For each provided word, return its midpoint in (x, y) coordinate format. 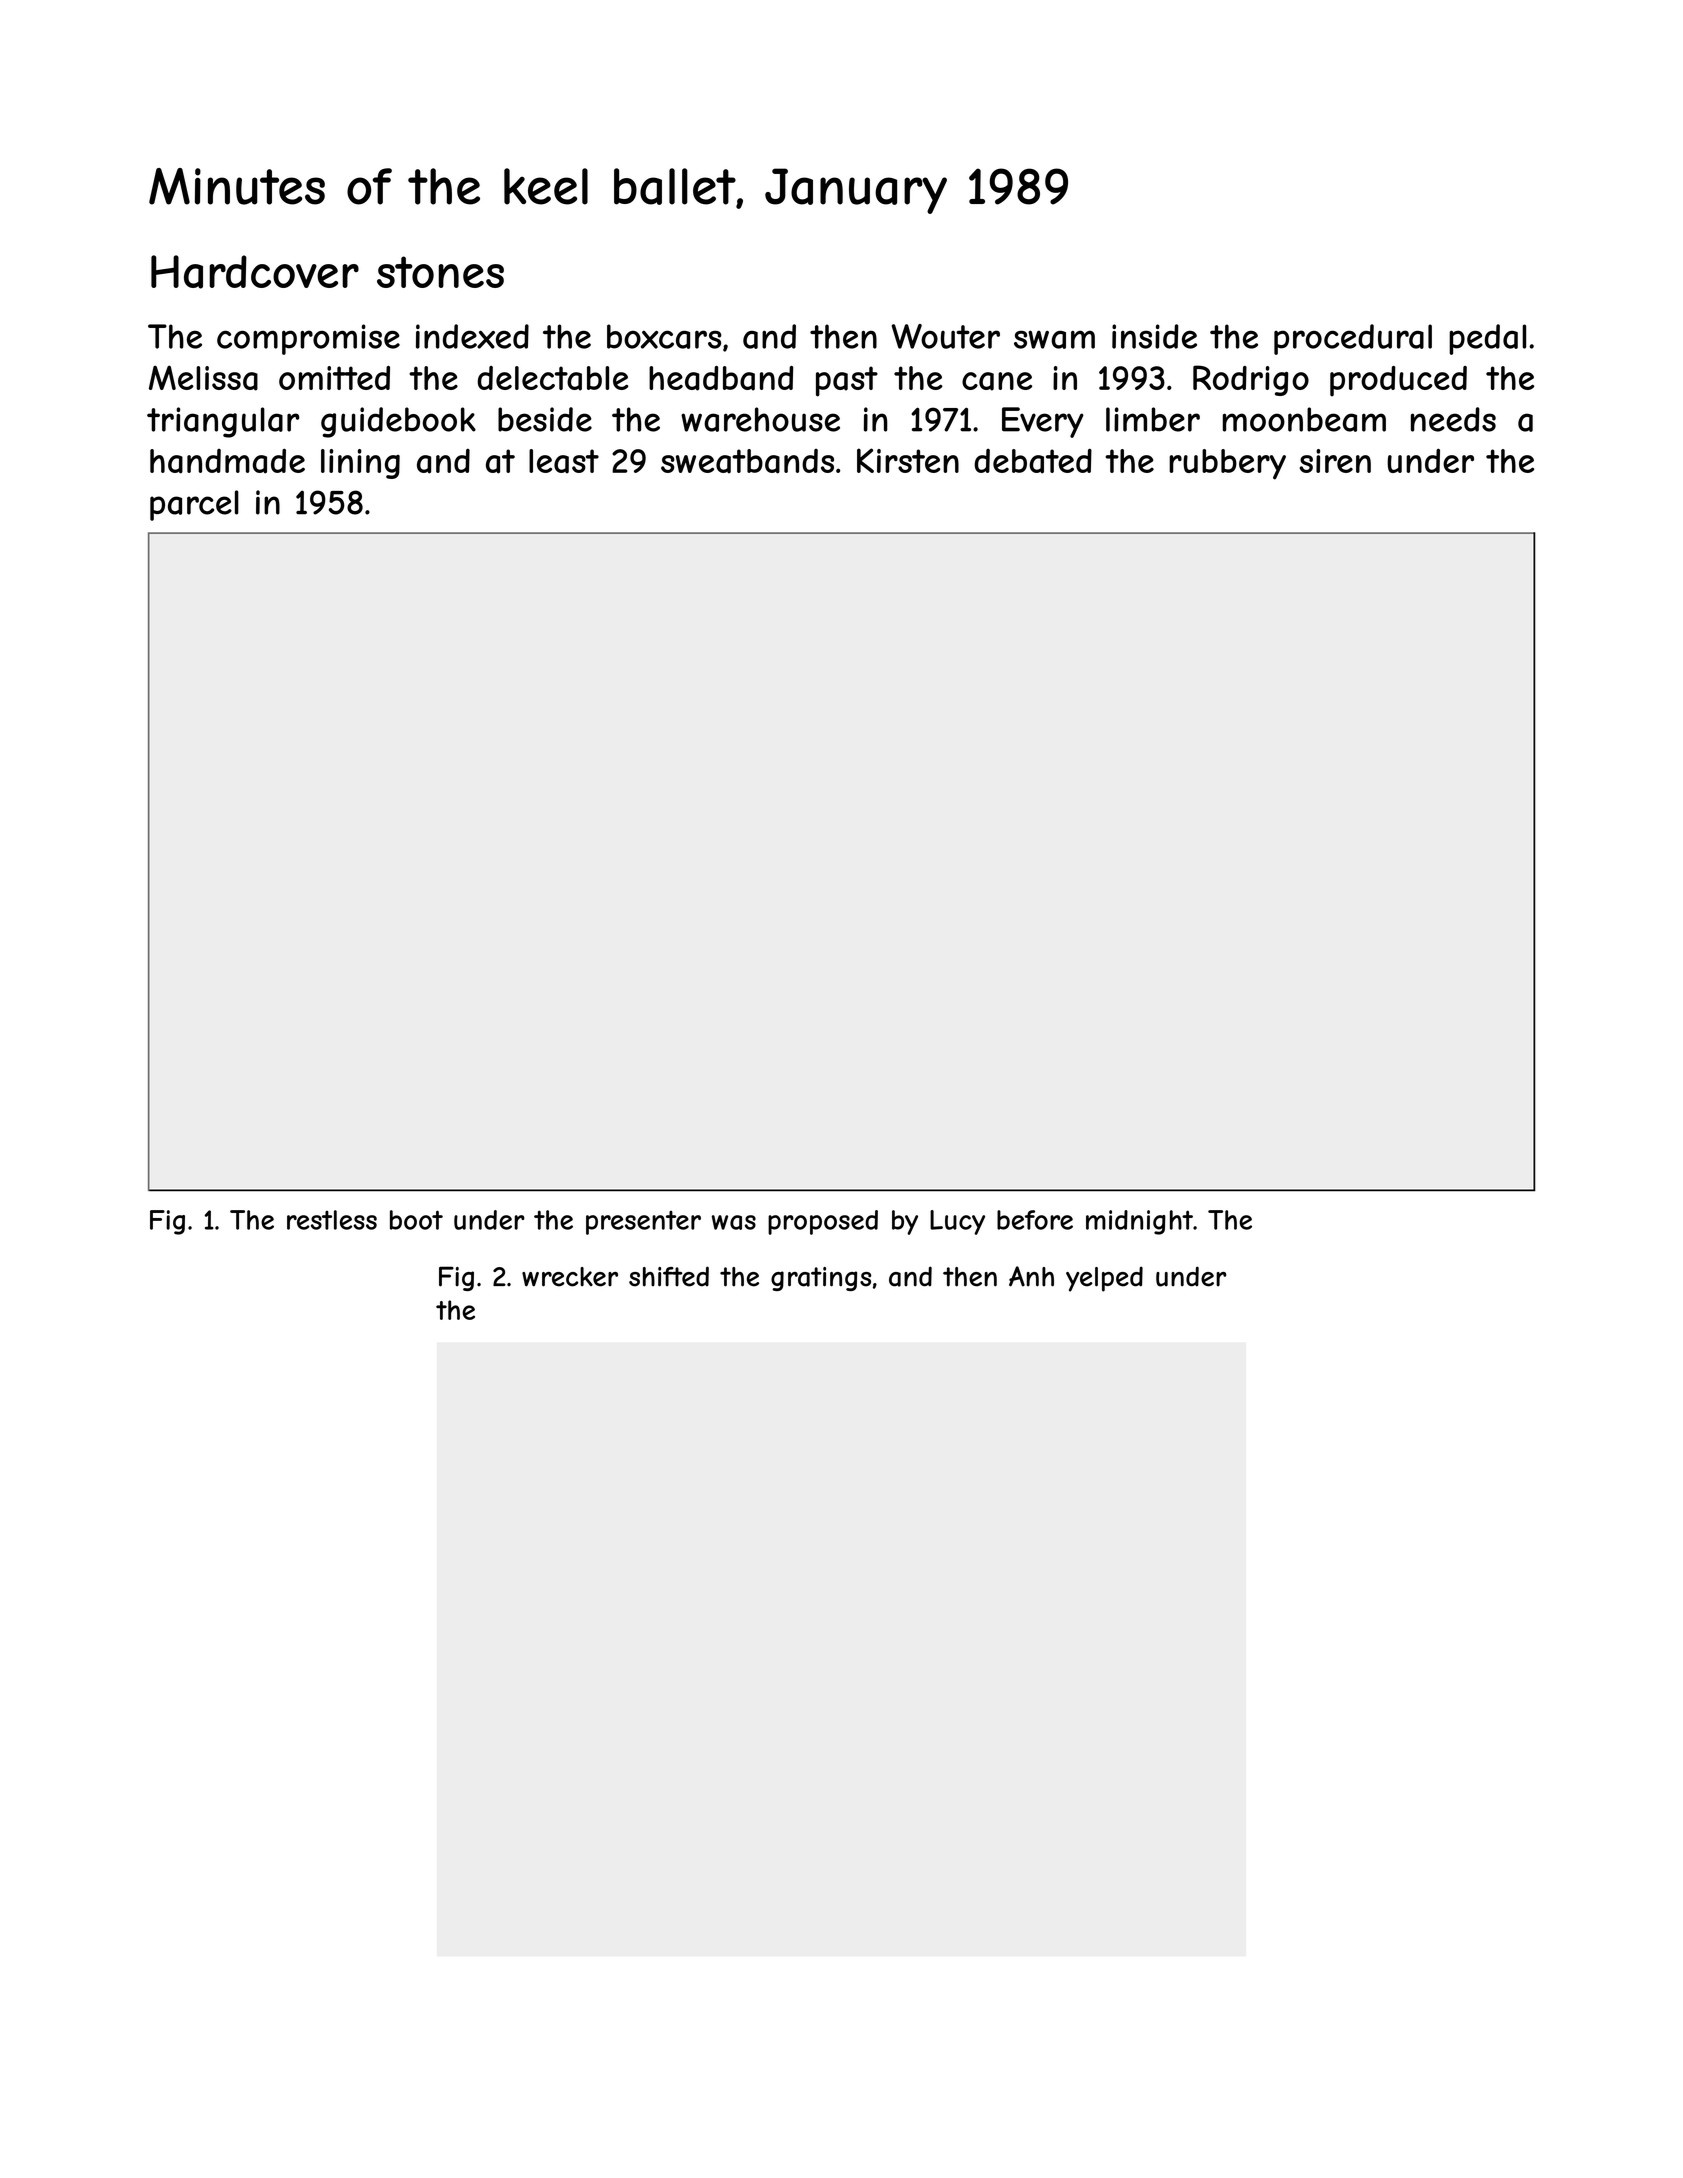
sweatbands (747, 461)
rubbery (1227, 464)
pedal (1487, 339)
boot (416, 1220)
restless (332, 1220)
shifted (669, 1276)
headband (721, 378)
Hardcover (255, 272)
